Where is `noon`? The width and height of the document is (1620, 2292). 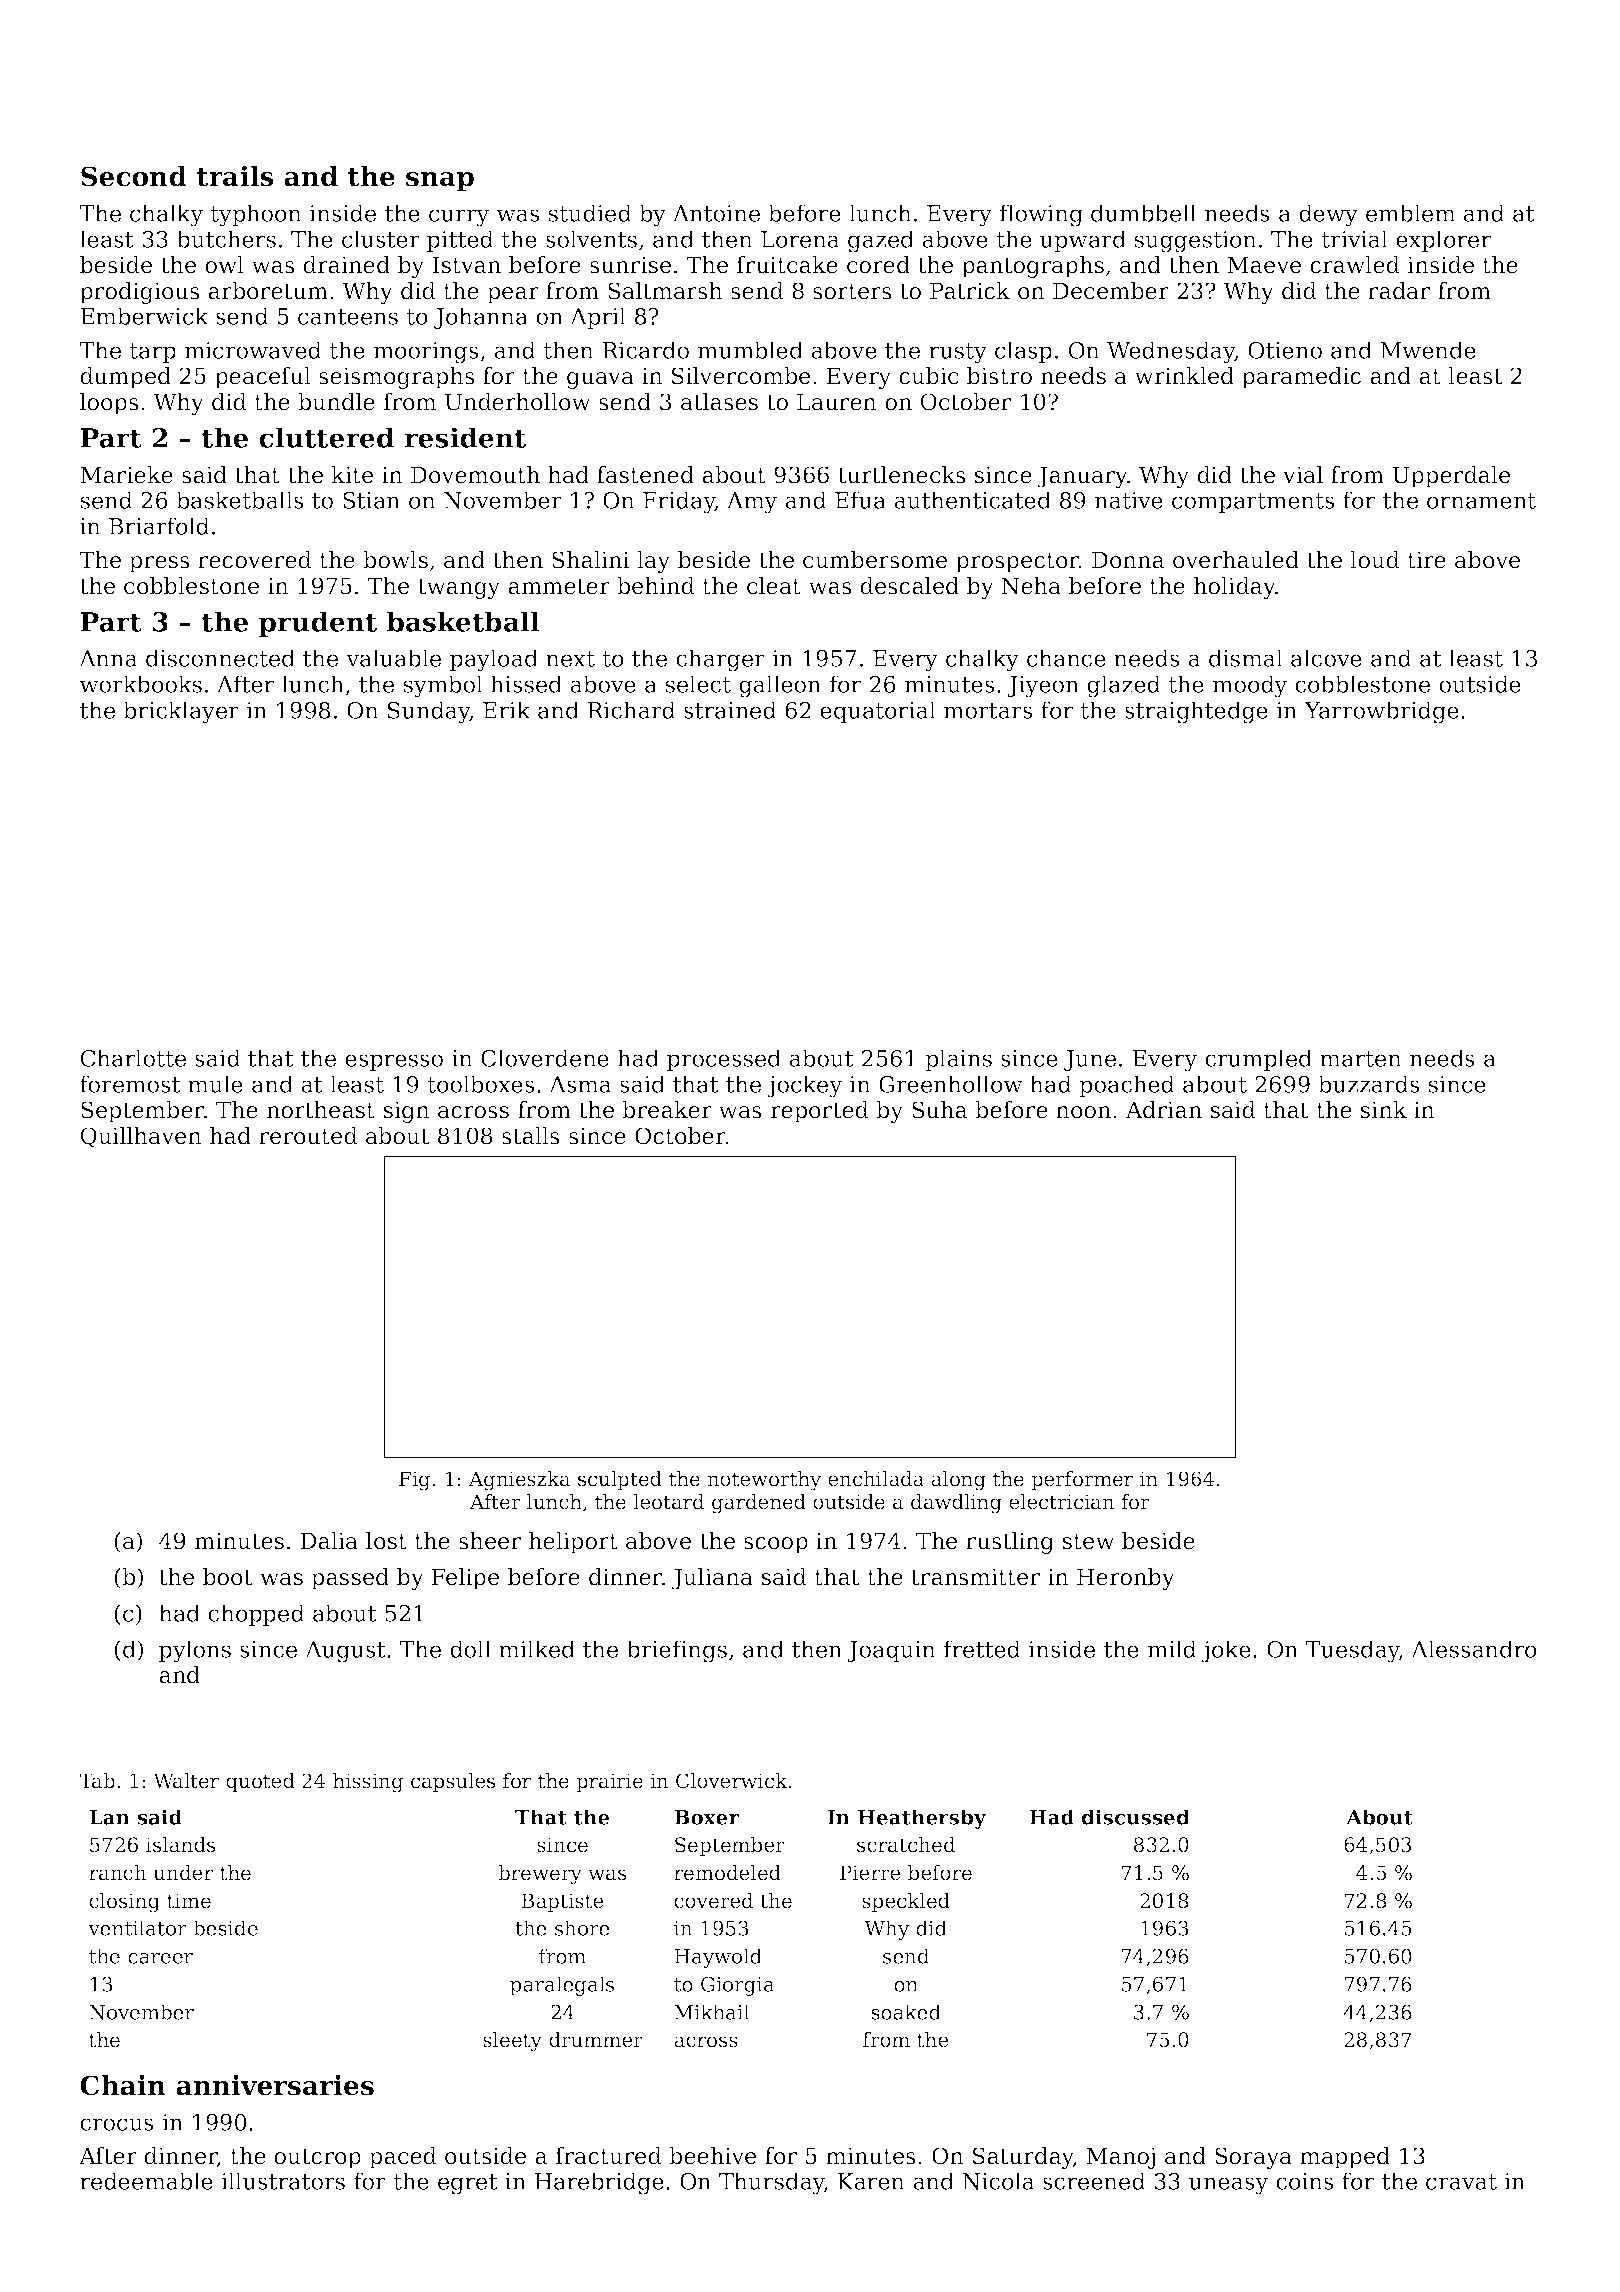 noon is located at coordinates (1083, 1112).
